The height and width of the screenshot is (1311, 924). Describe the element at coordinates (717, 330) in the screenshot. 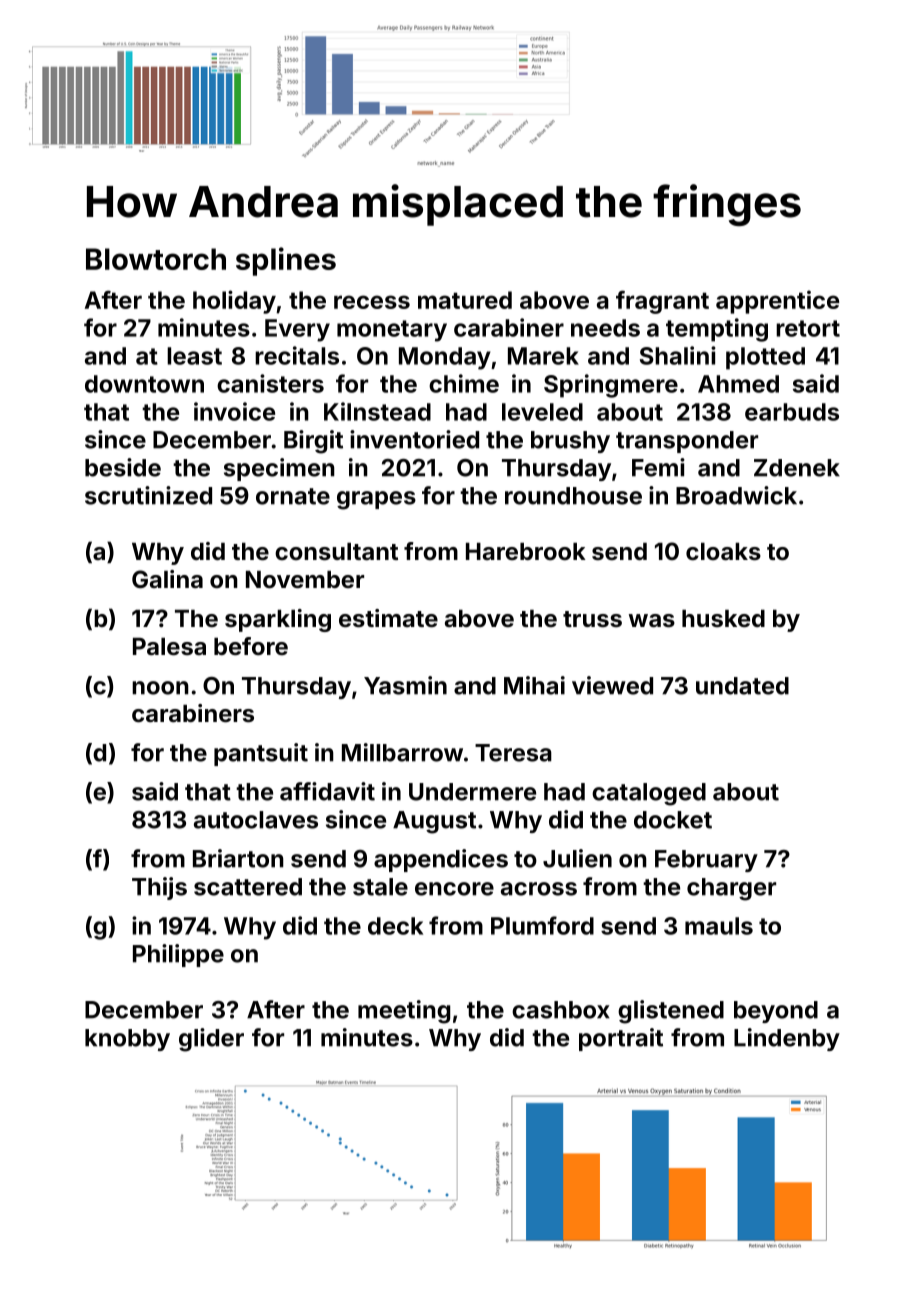

I see `tempting` at that location.
